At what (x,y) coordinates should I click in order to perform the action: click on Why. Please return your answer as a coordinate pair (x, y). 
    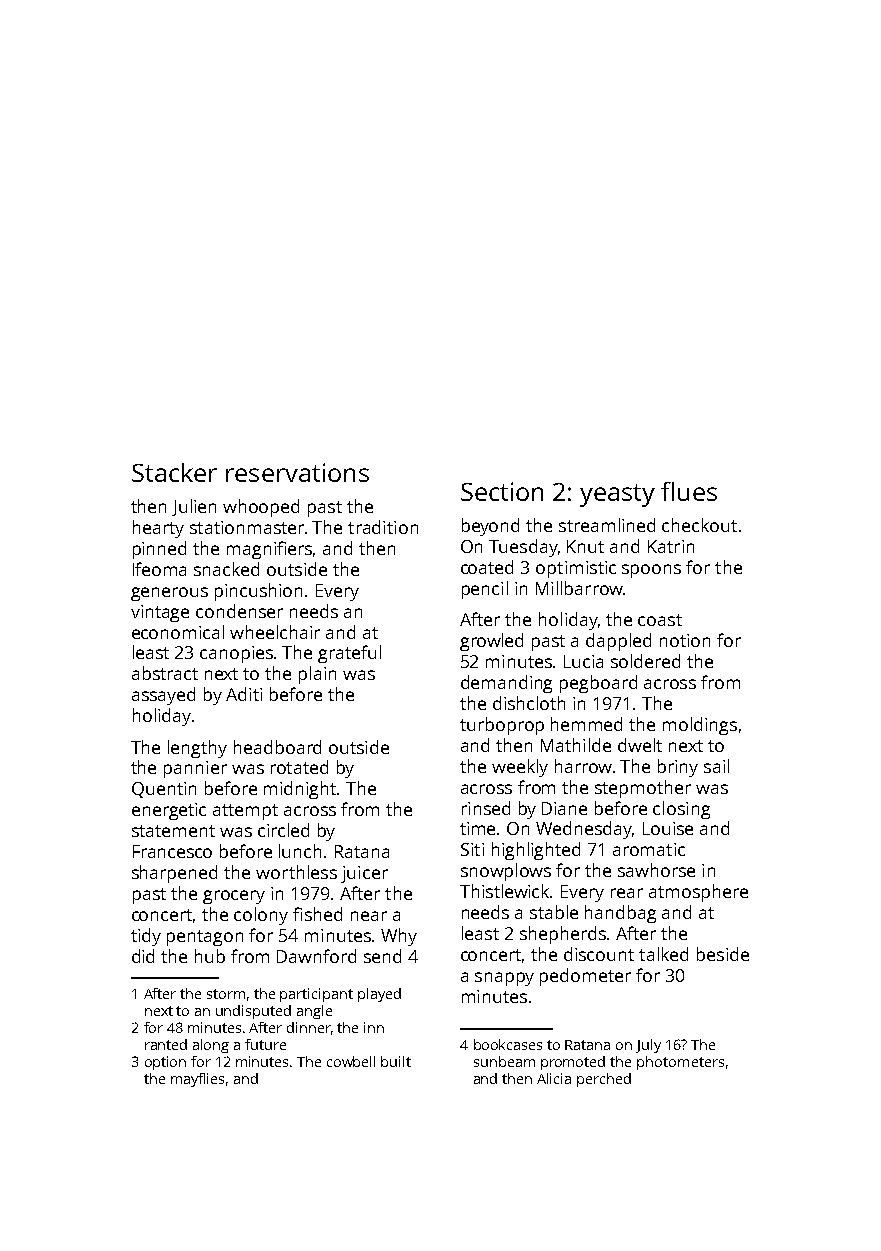
    Looking at the image, I should click on (399, 937).
